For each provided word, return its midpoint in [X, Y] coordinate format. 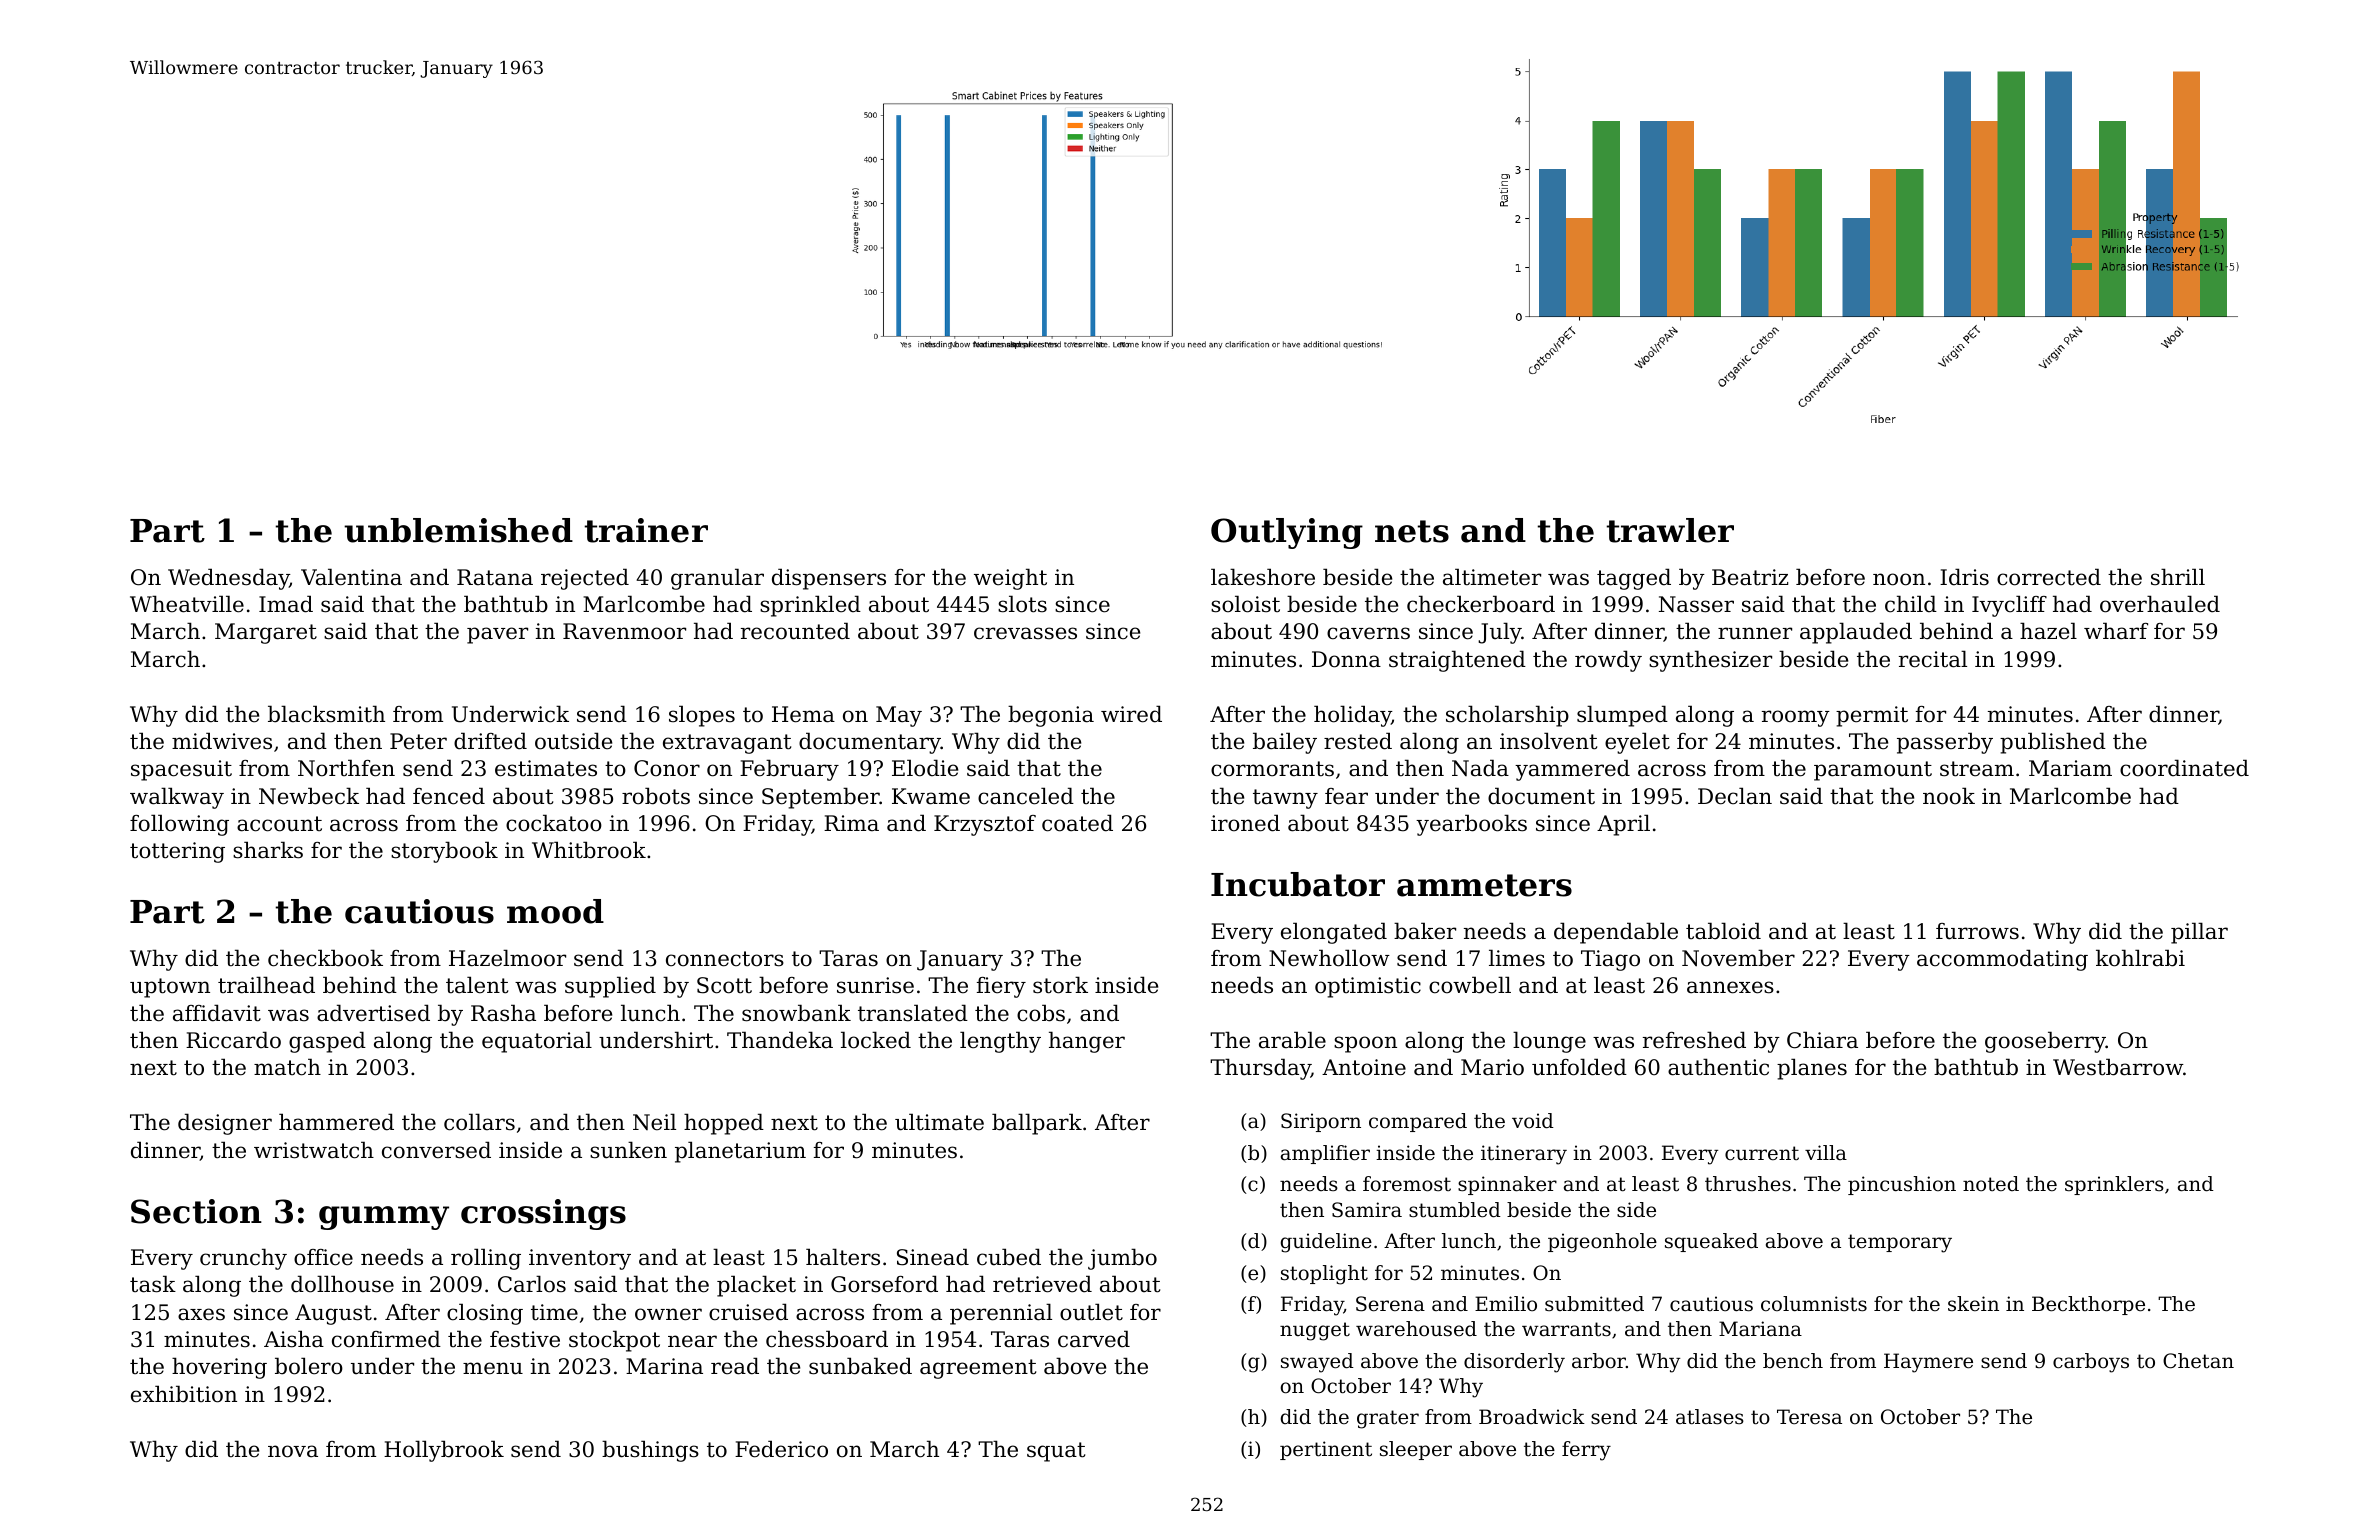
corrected [2049, 577]
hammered [336, 1122]
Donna [1346, 659]
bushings [650, 1451]
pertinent [1326, 1450]
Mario [1492, 1067]
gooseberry [2045, 1042]
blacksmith [326, 714]
